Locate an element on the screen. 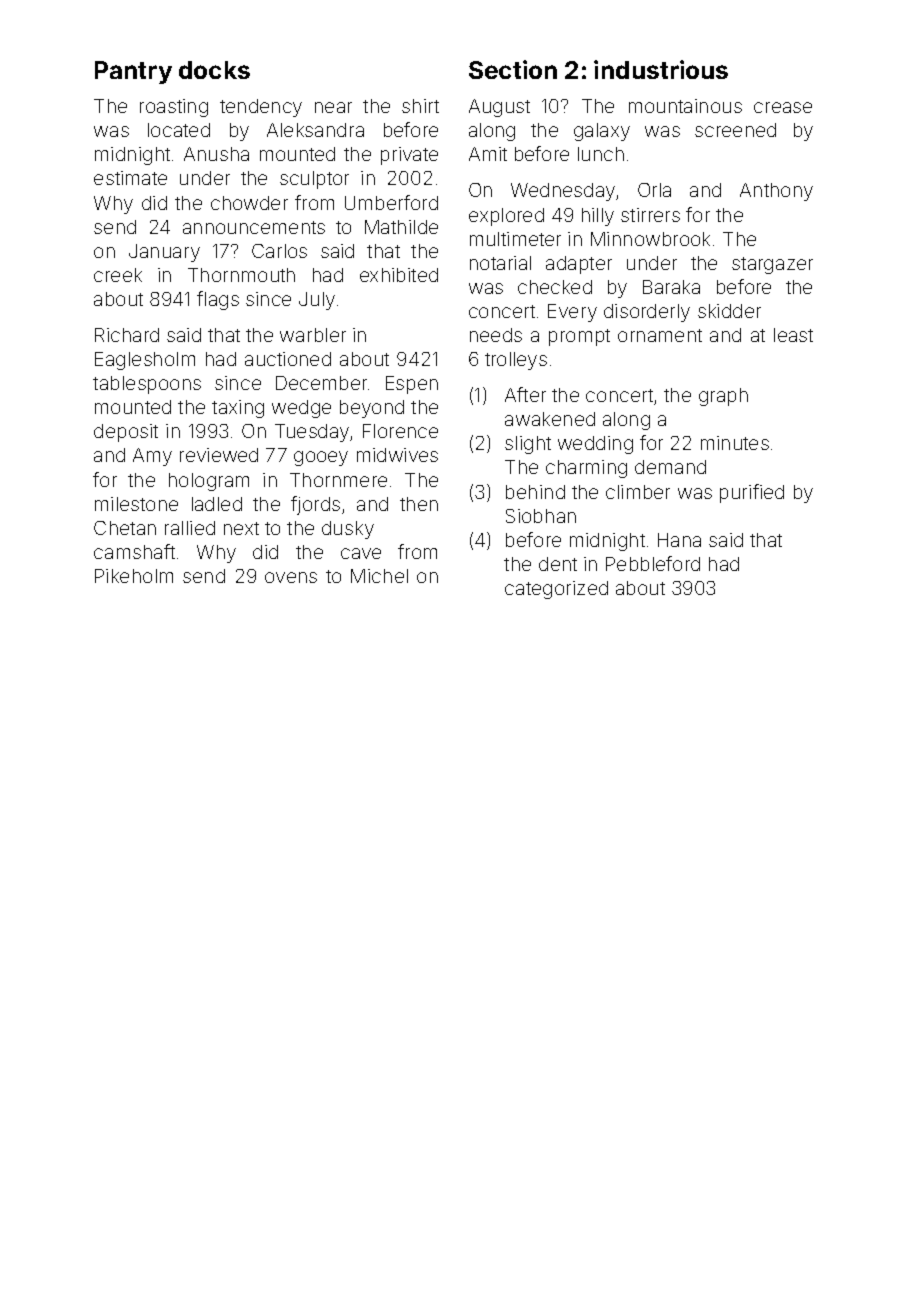 This screenshot has height=1316, width=908. ladled is located at coordinates (217, 504).
